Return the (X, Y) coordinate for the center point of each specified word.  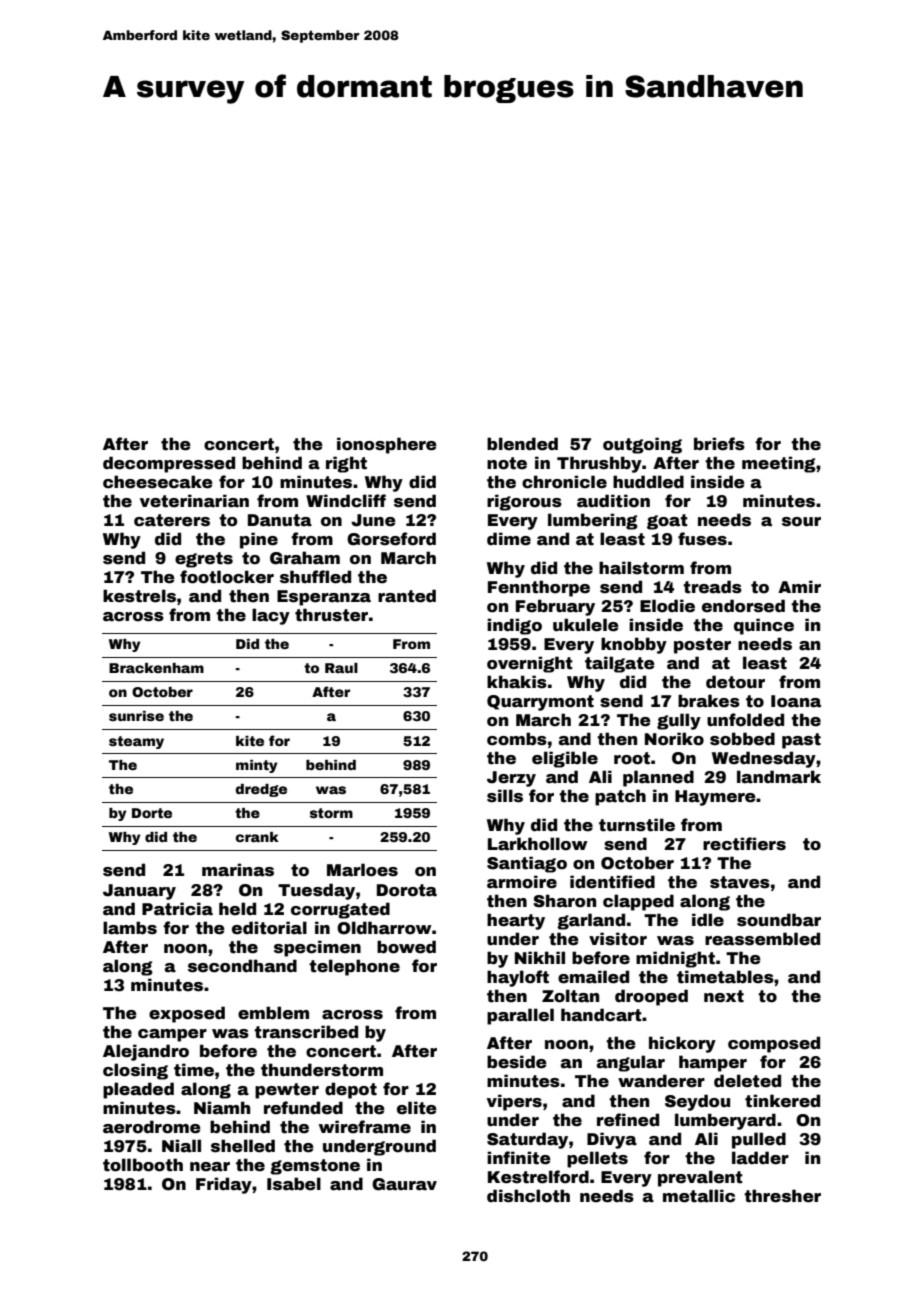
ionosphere (387, 445)
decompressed (169, 464)
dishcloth (528, 1196)
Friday (224, 1185)
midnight (675, 959)
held (237, 909)
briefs (719, 444)
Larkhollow (538, 844)
